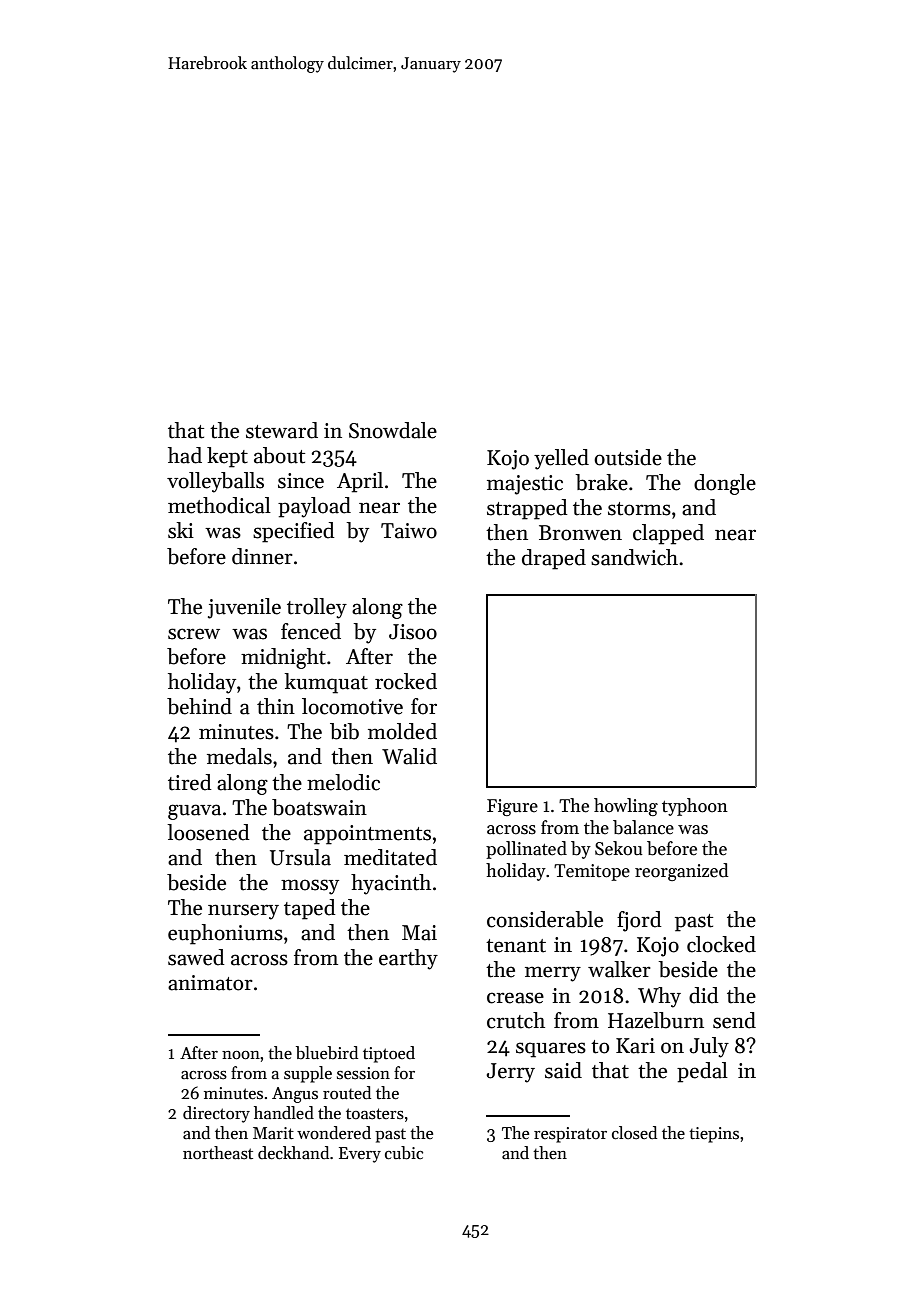 The height and width of the image is (1311, 924). What do you see at coordinates (389, 1054) in the image?
I see `tiptoed` at bounding box center [389, 1054].
